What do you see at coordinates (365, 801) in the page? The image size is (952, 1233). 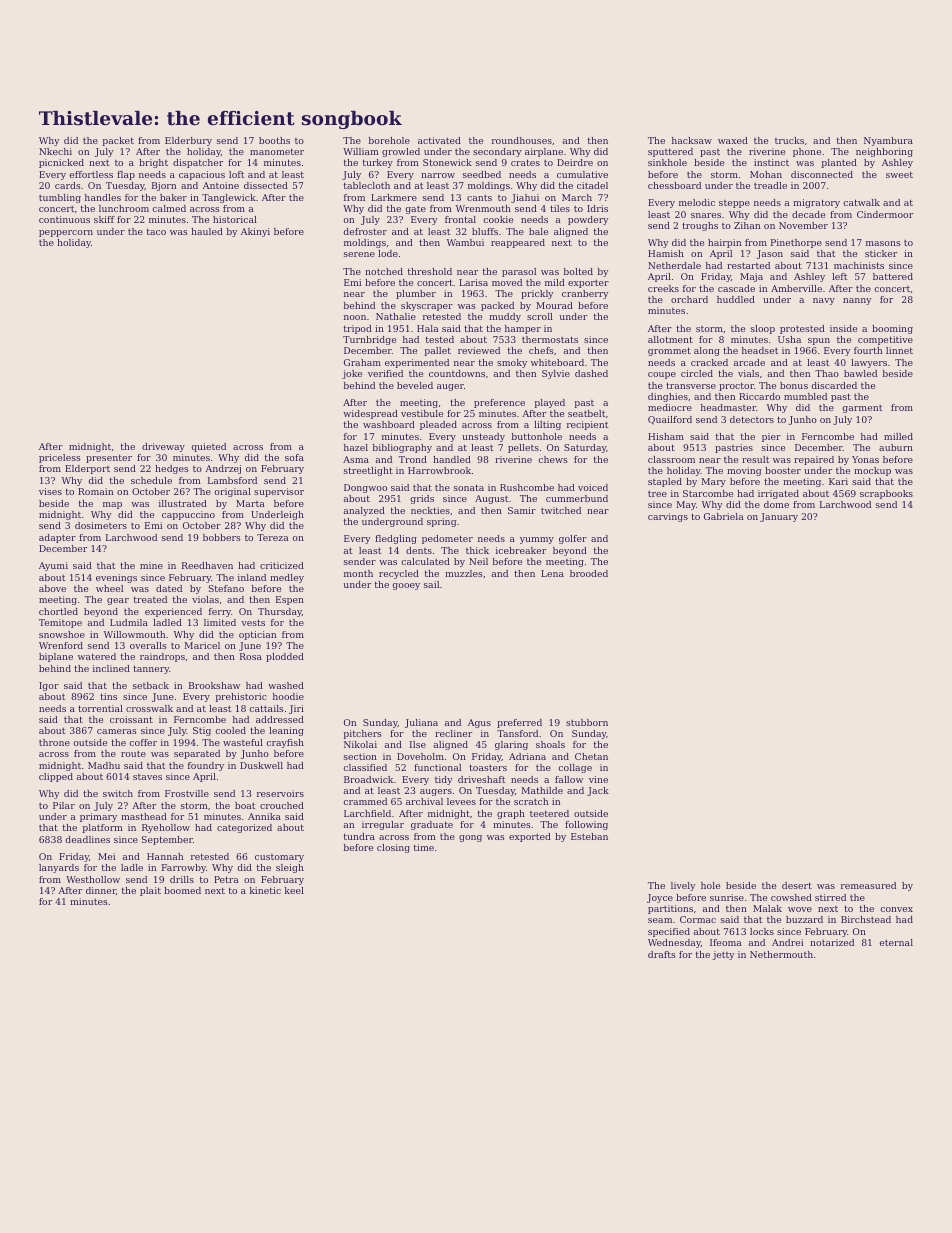 I see `crammed` at bounding box center [365, 801].
